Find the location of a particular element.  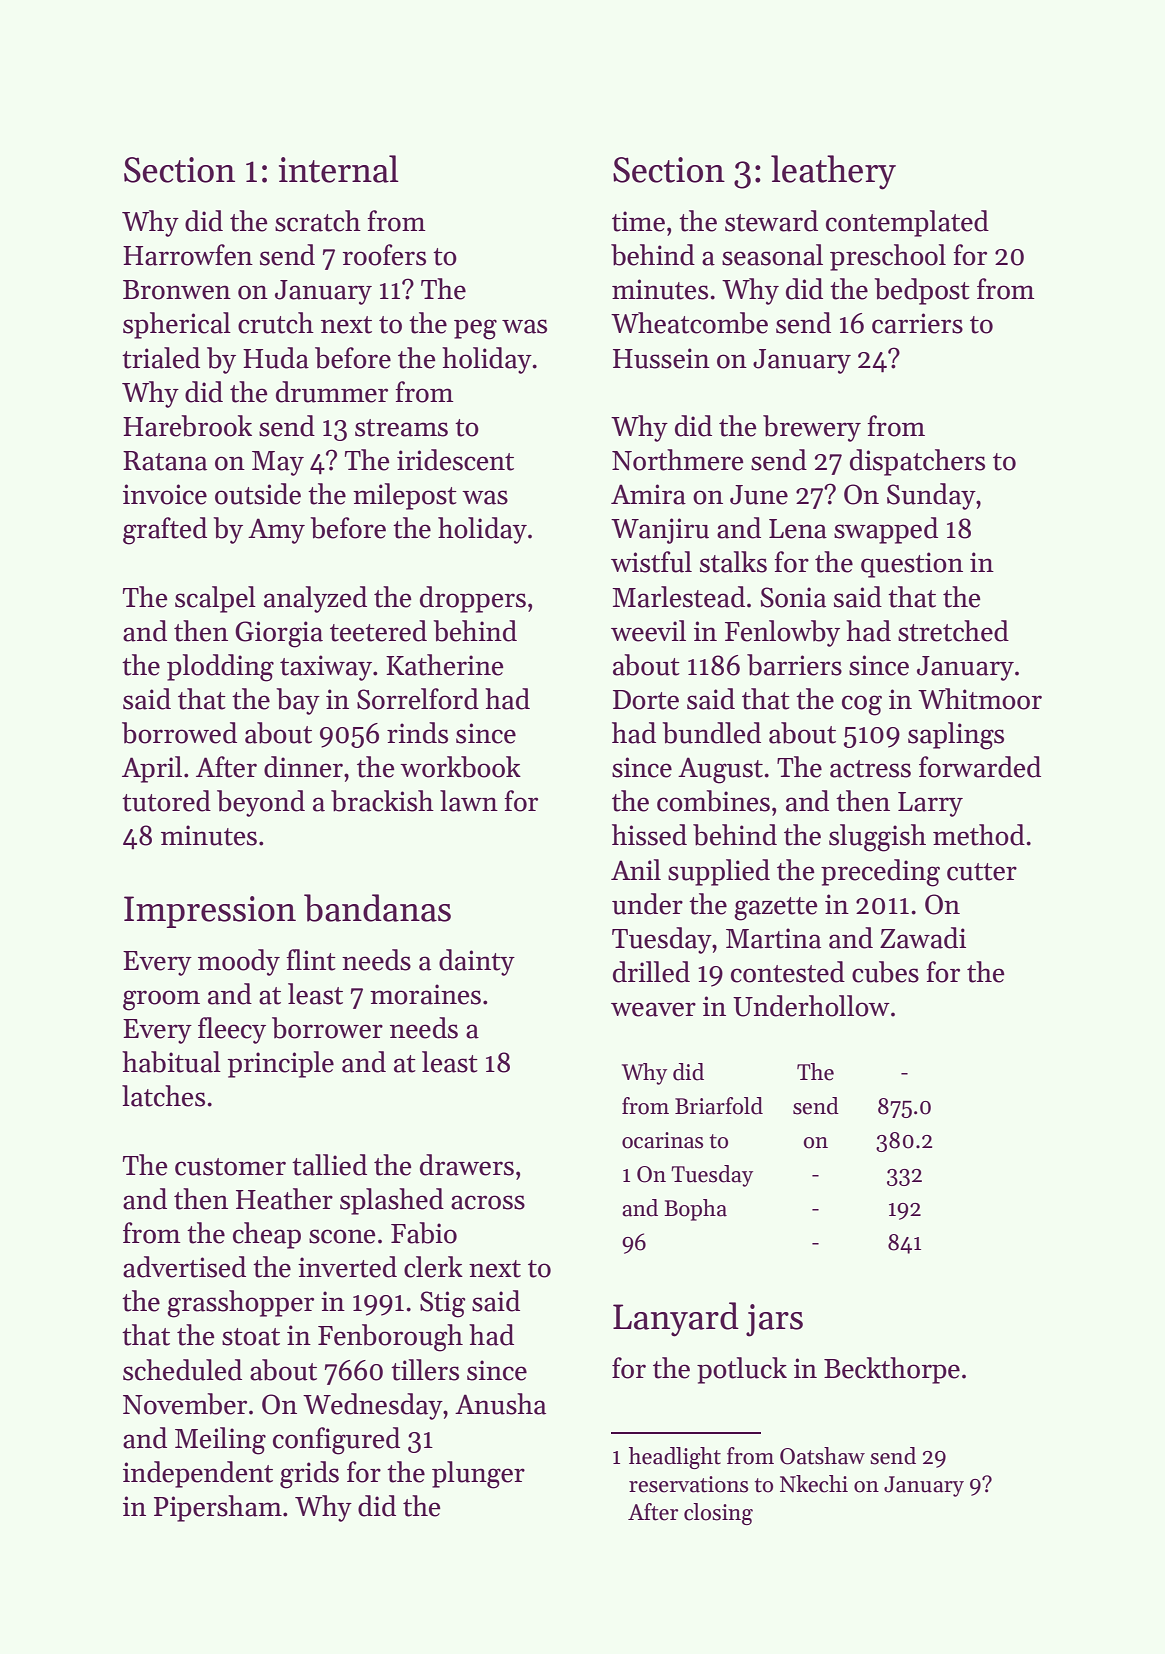

leathery is located at coordinates (833, 172).
